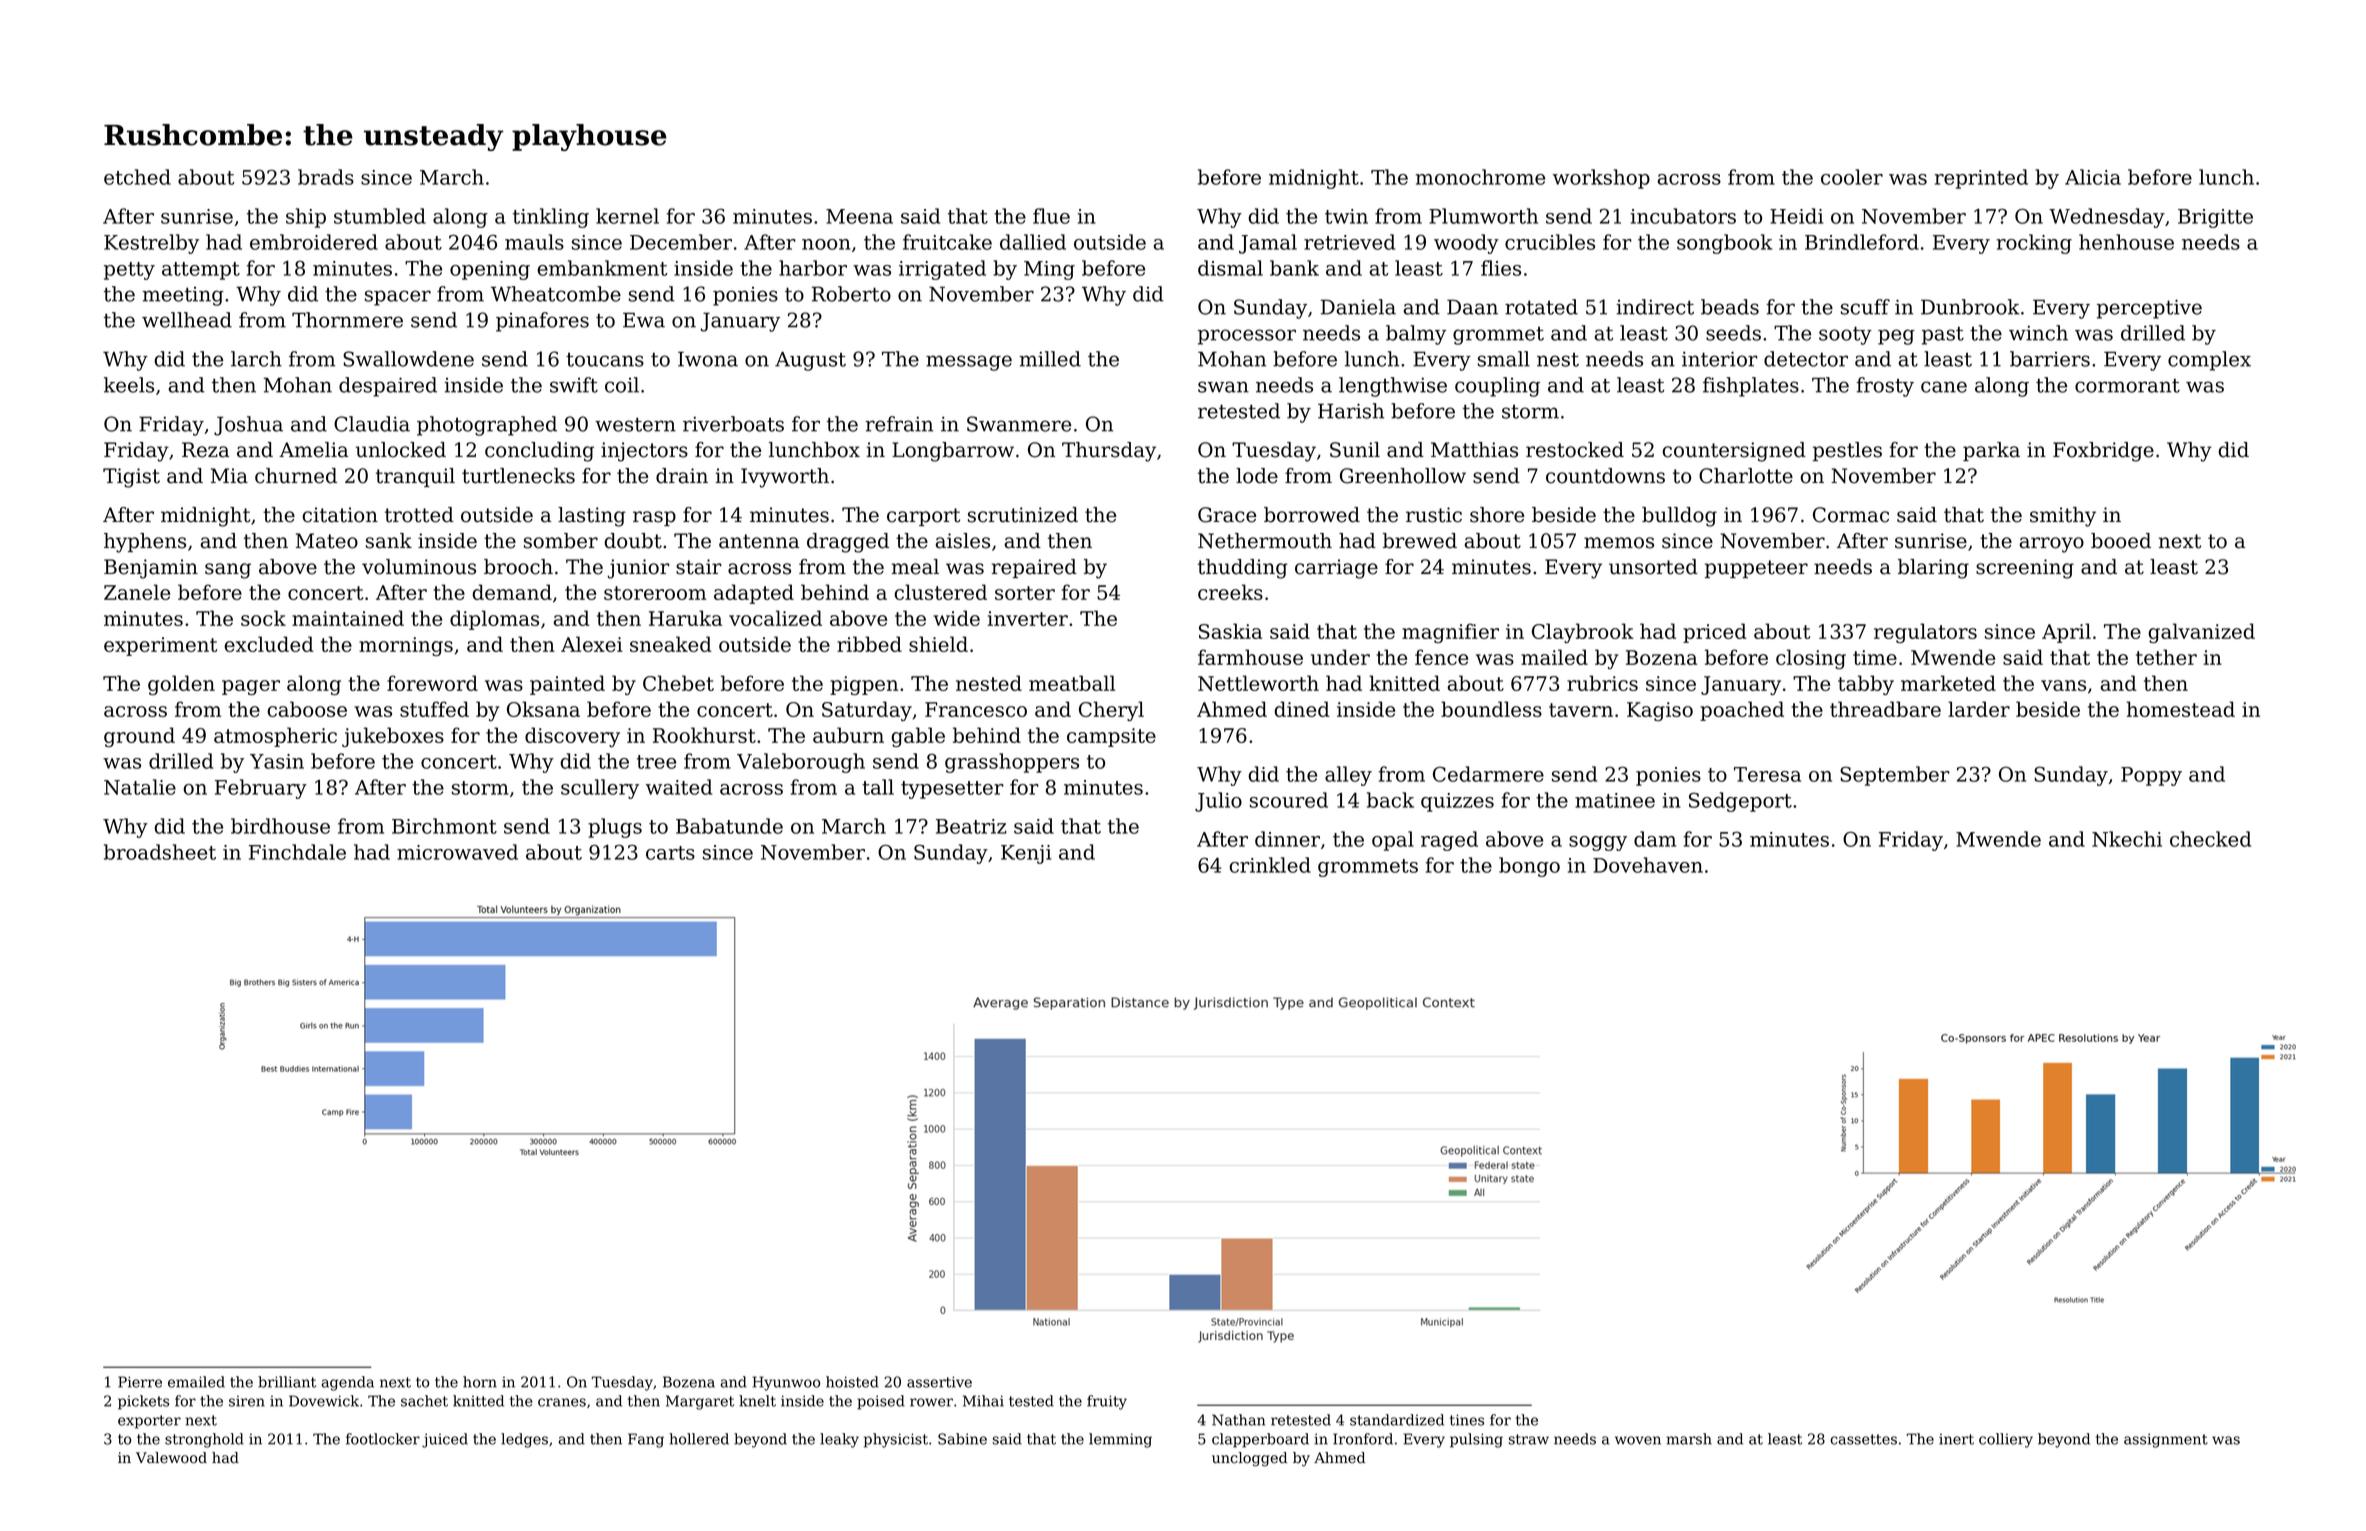 This screenshot has width=2366, height=1531. Describe the element at coordinates (2210, 839) in the screenshot. I see `checked` at that location.
